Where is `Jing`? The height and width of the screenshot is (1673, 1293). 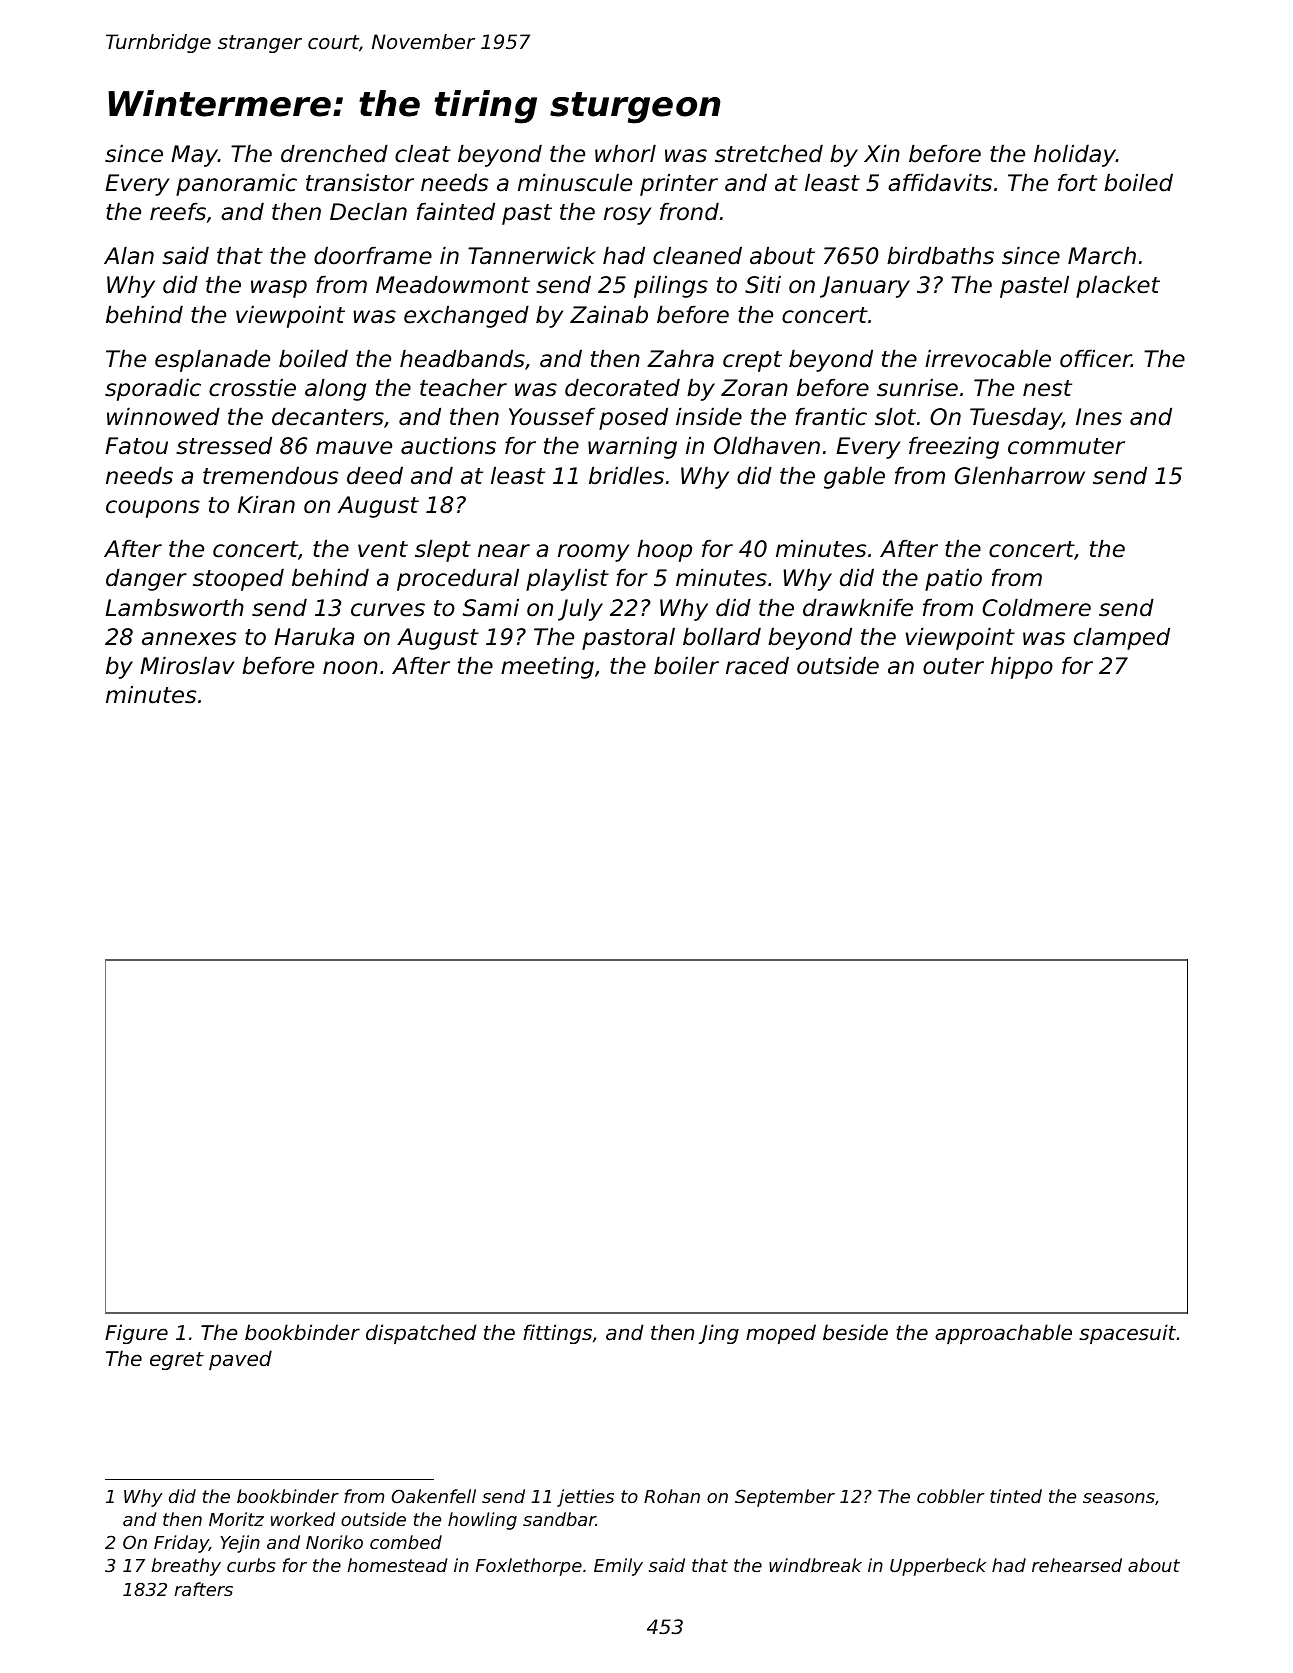
Jing is located at coordinates (719, 1334).
